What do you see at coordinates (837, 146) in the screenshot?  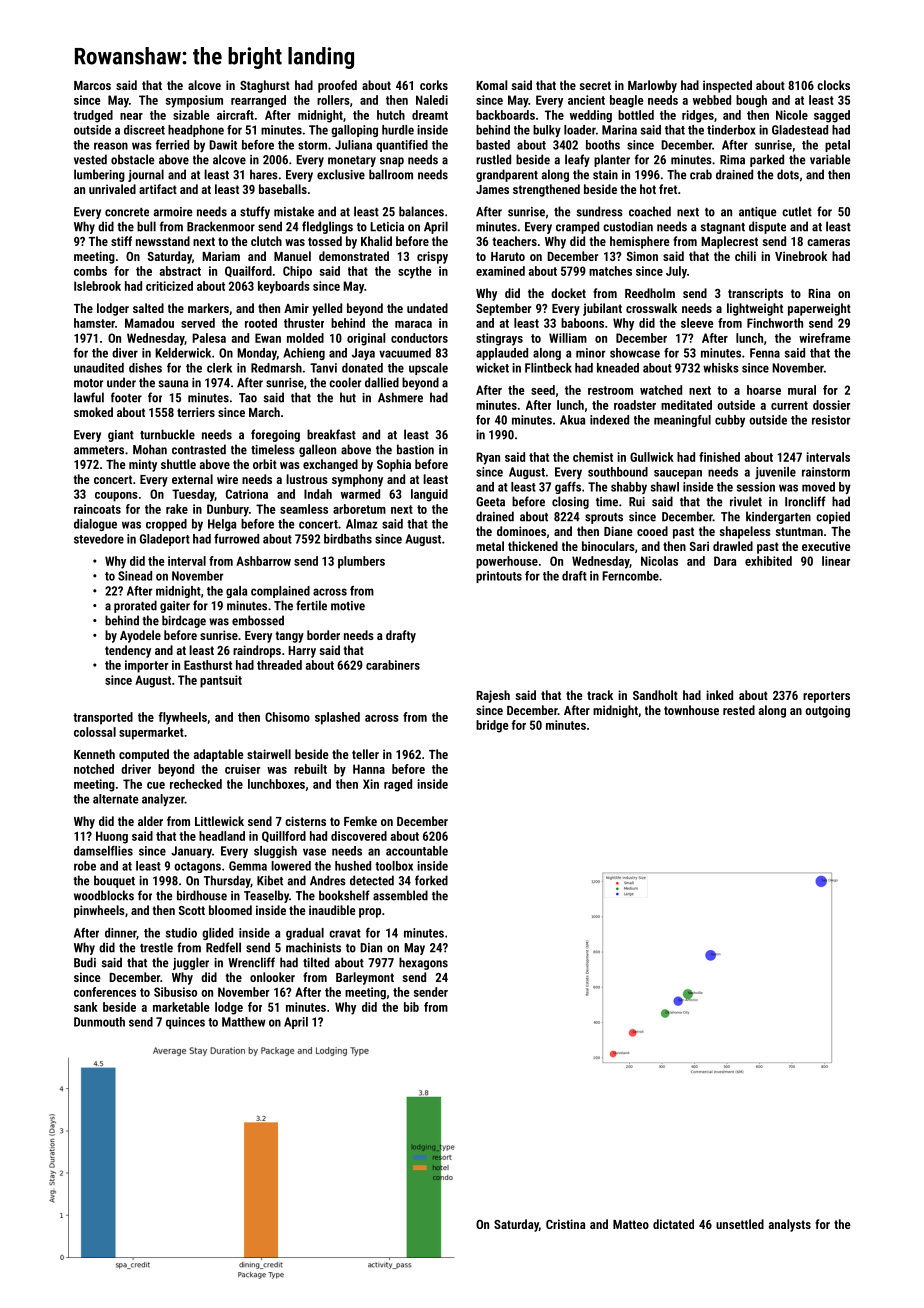 I see `petal` at bounding box center [837, 146].
